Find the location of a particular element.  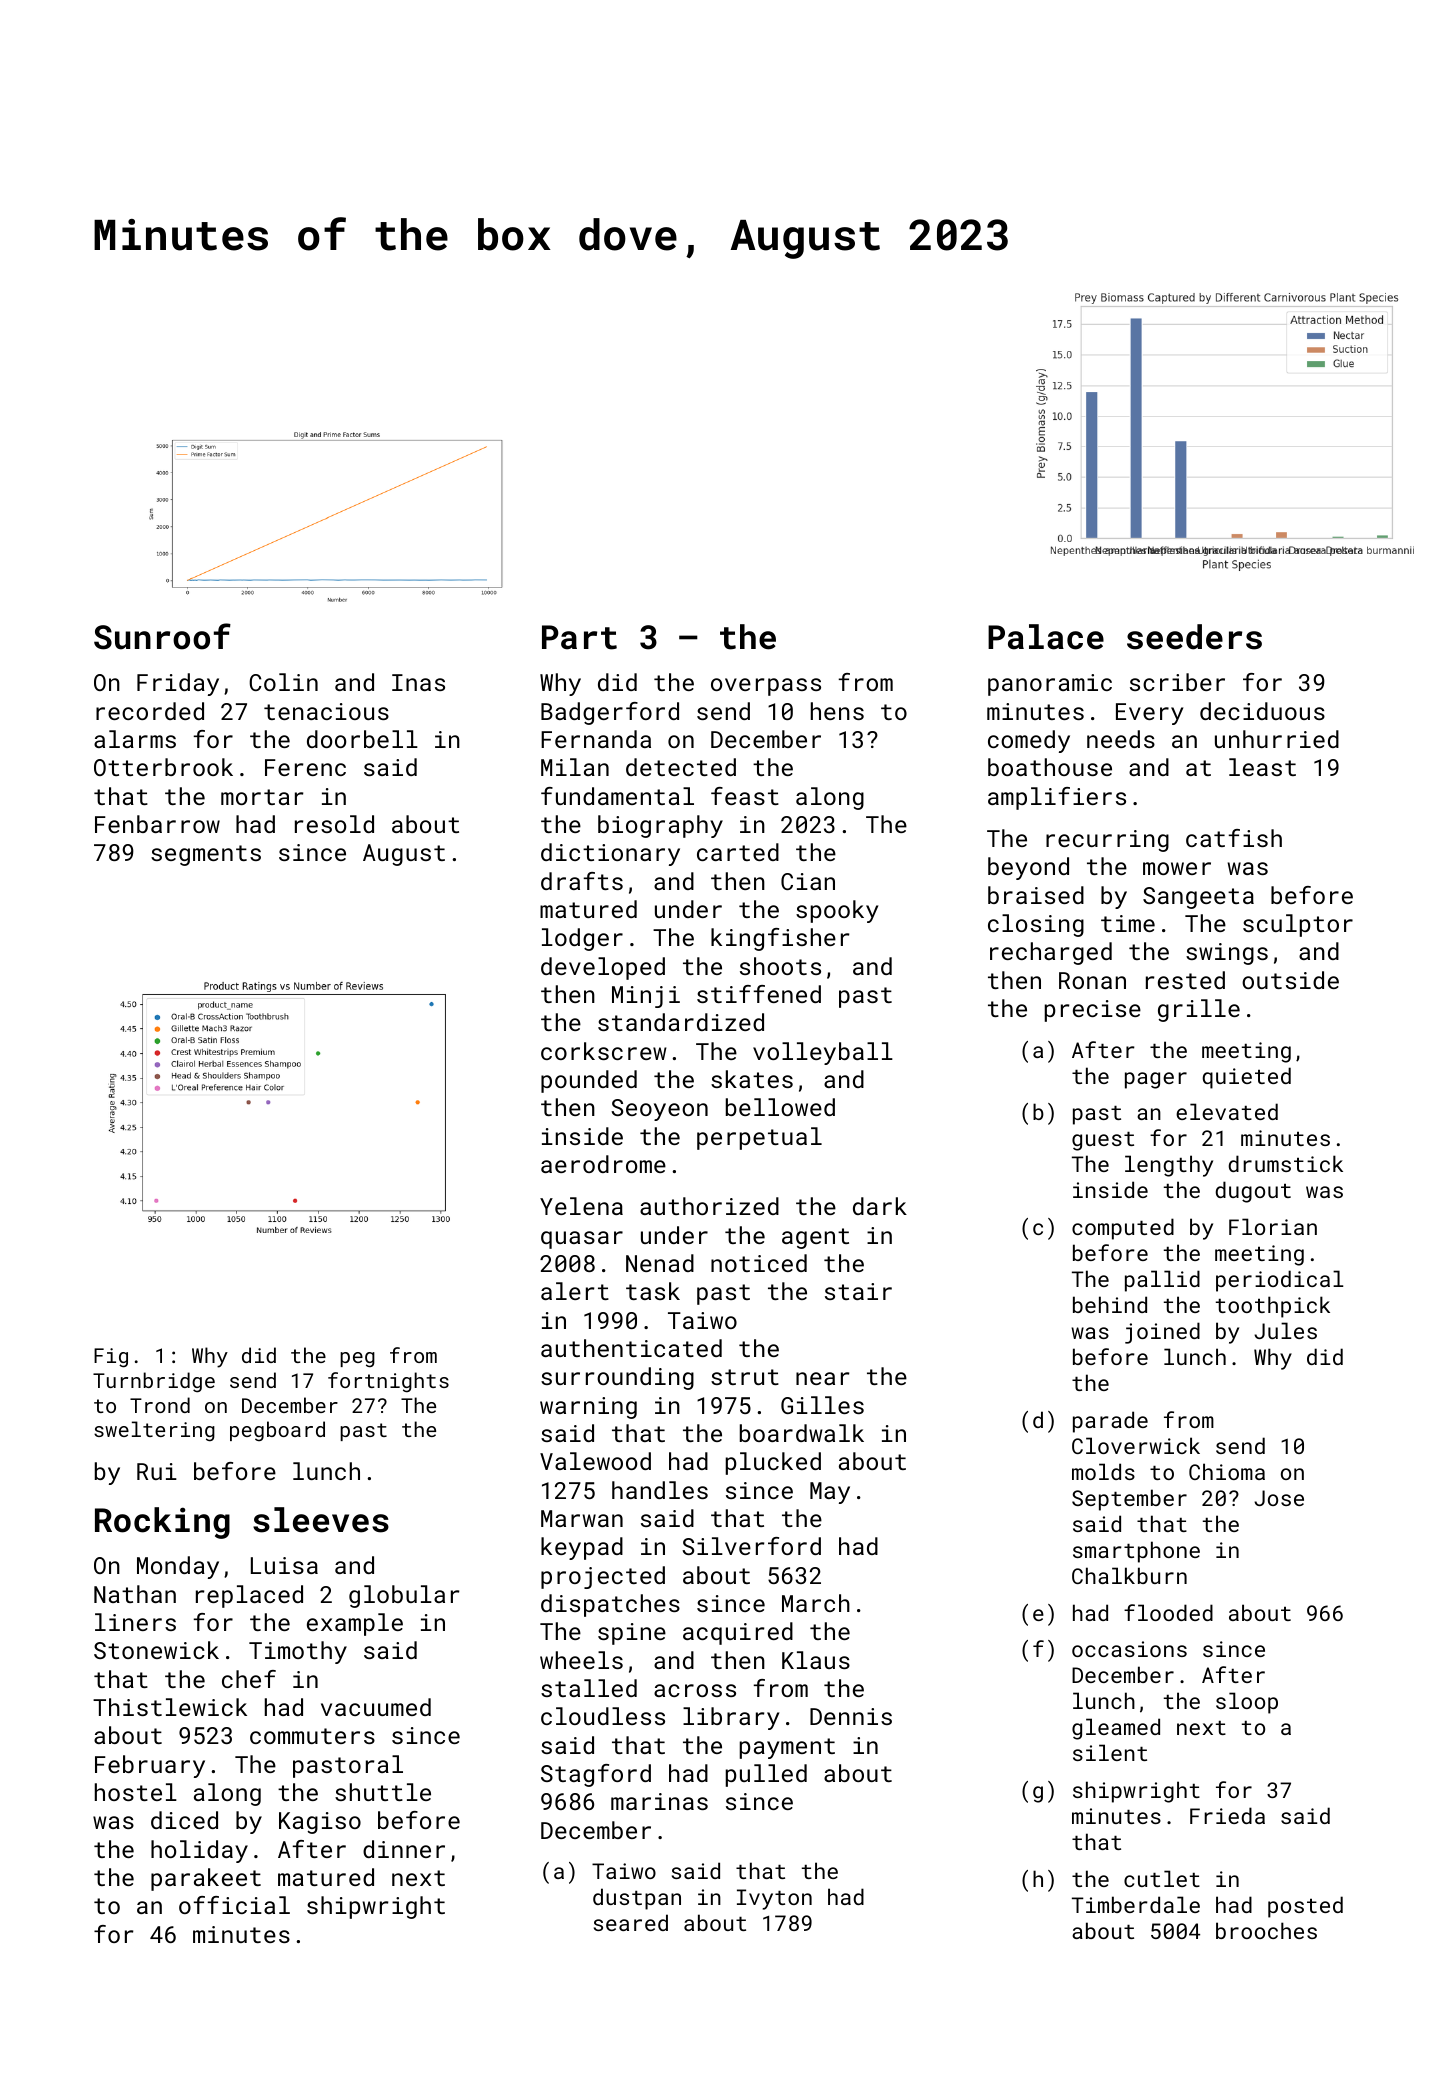

tenacious is located at coordinates (326, 711).
